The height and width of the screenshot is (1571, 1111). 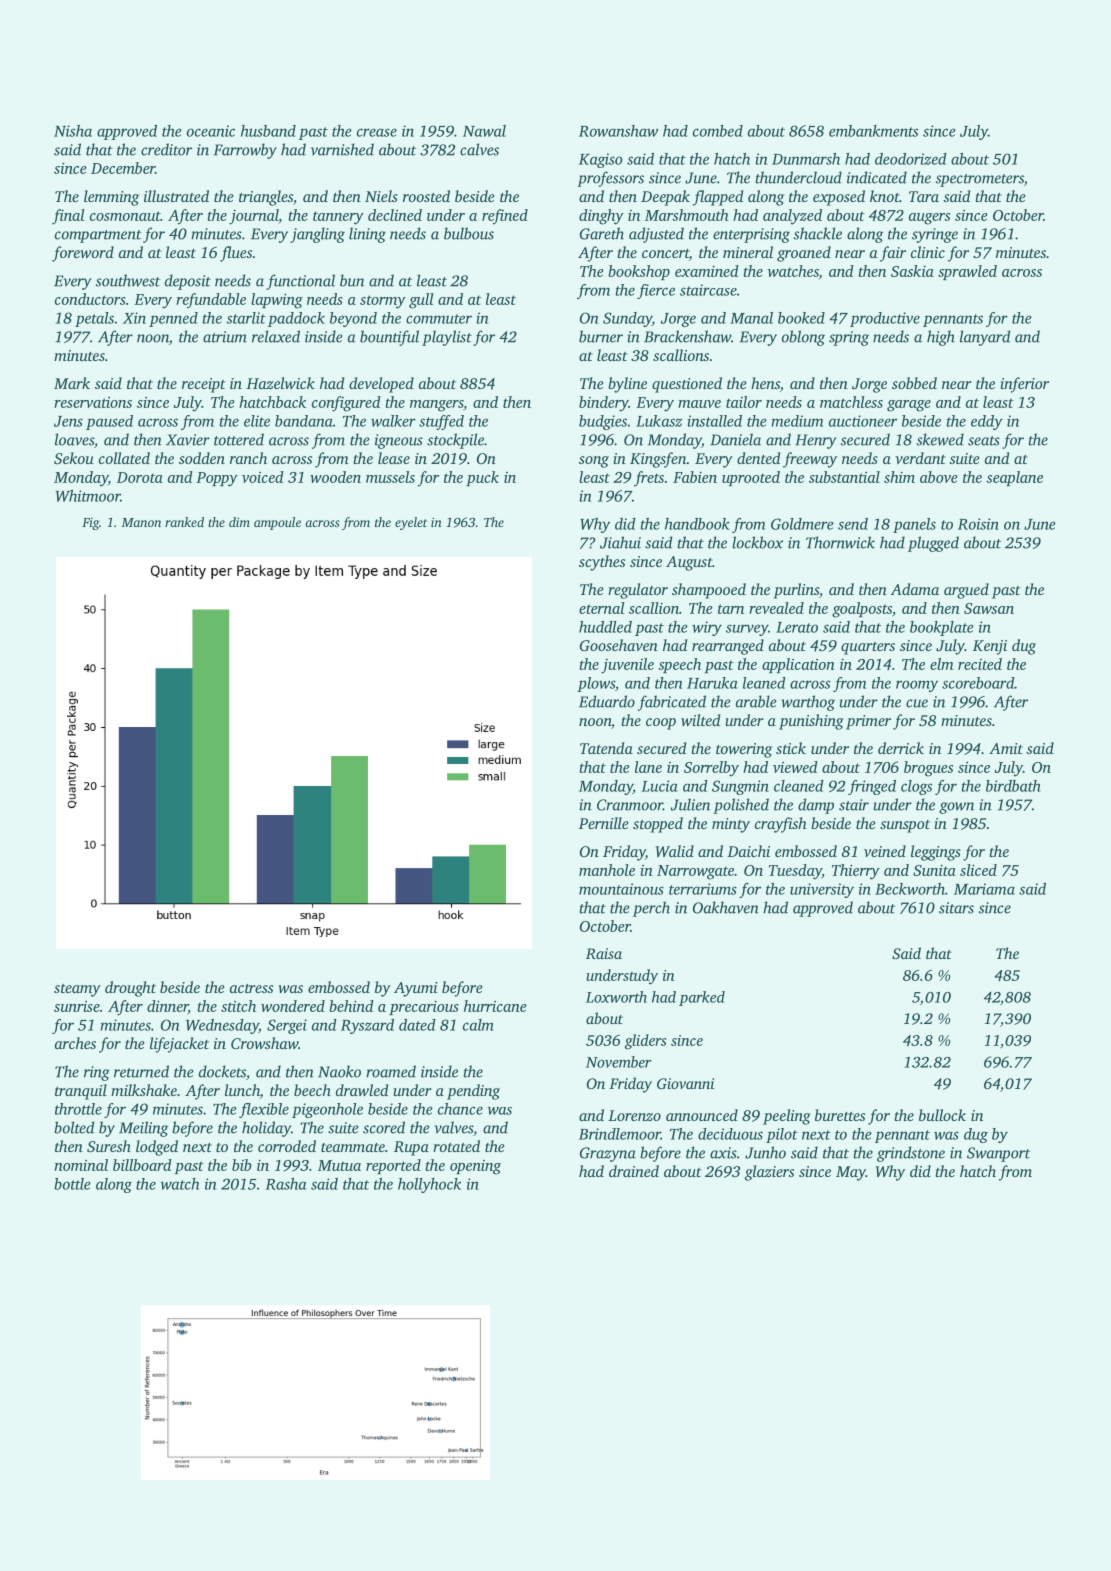 What do you see at coordinates (142, 1165) in the screenshot?
I see `billboard` at bounding box center [142, 1165].
